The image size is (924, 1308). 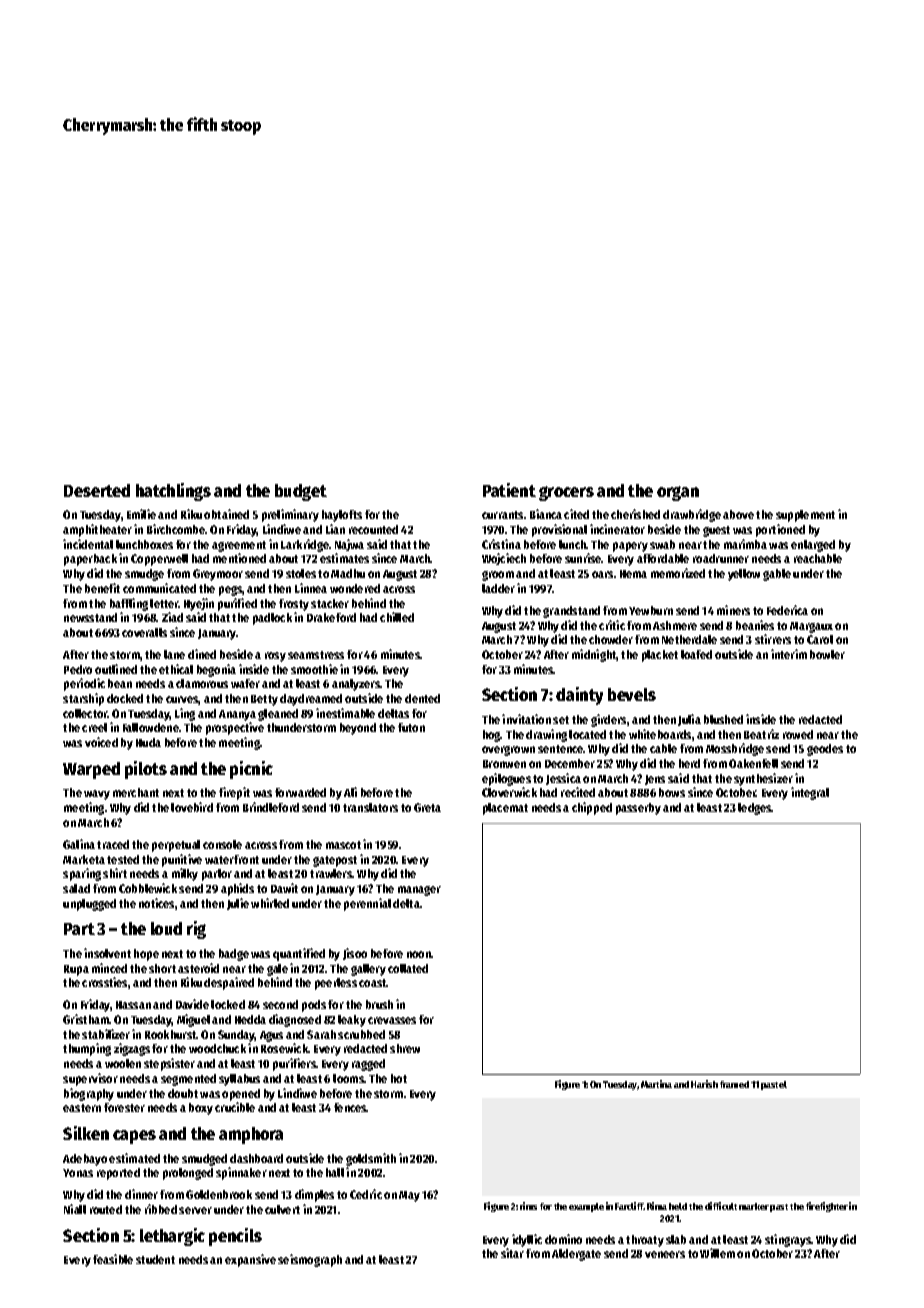 I want to click on Birchcombe, so click(x=176, y=529).
